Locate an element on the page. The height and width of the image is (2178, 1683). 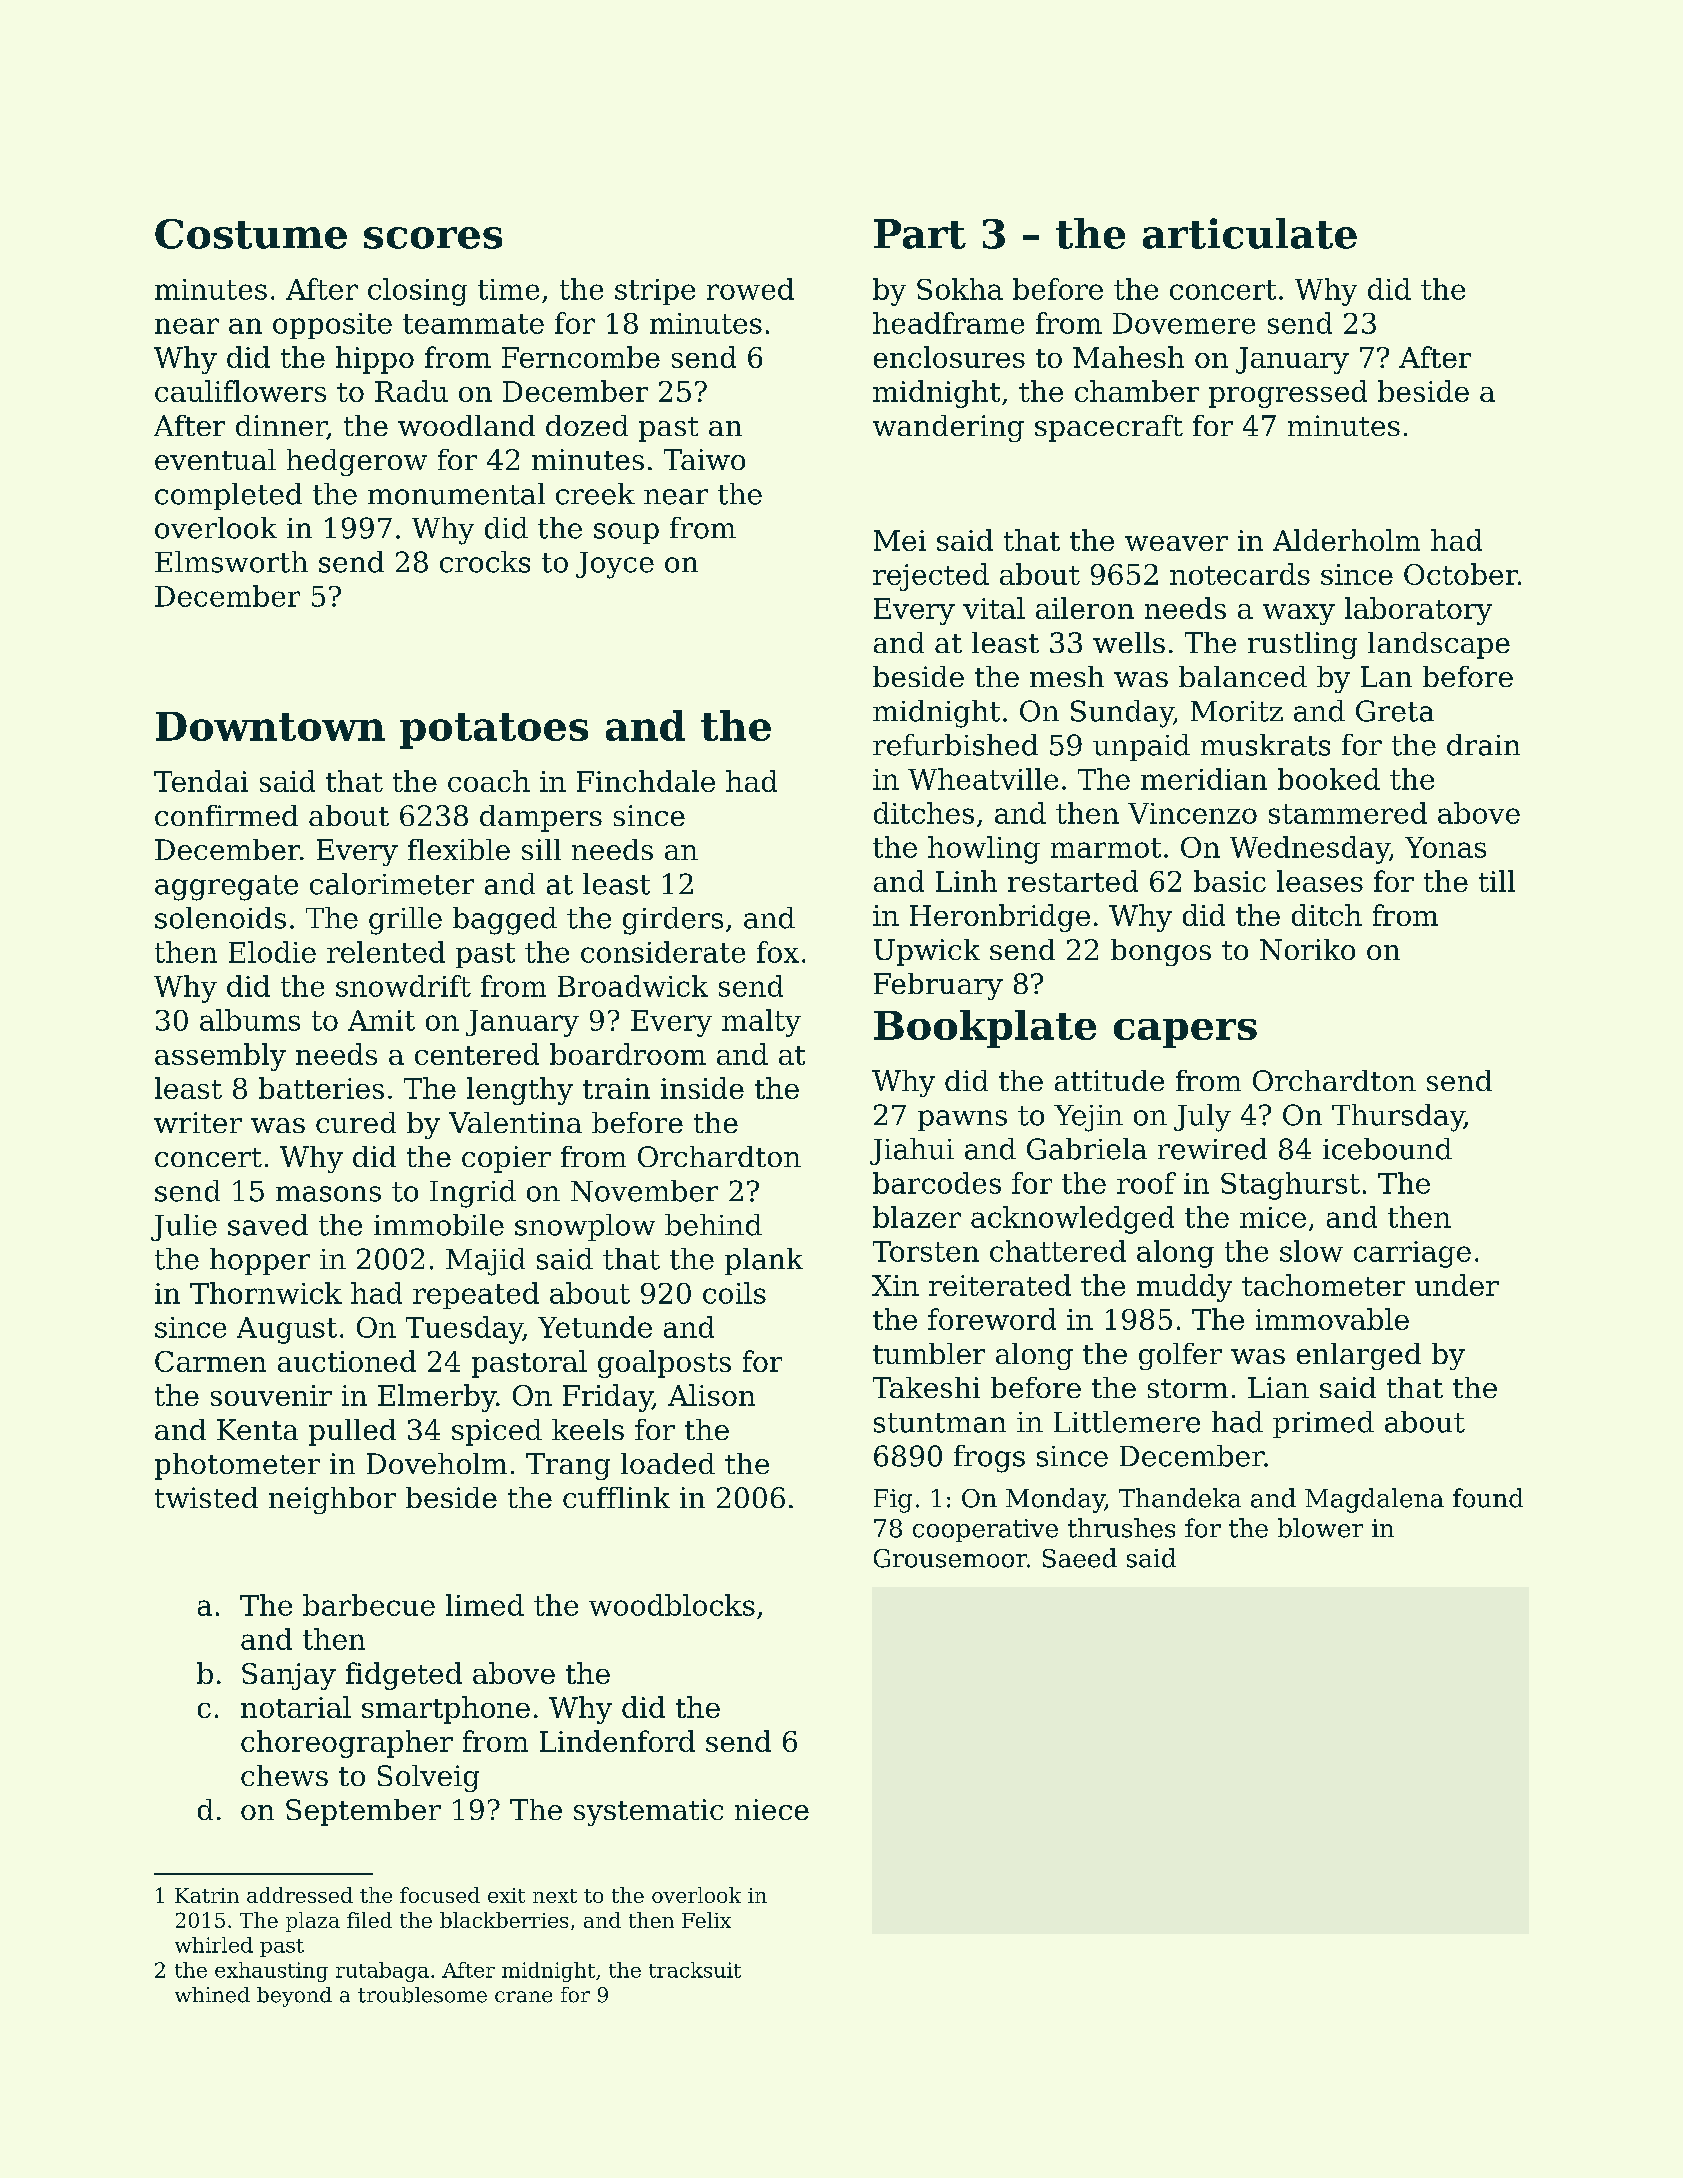
train is located at coordinates (616, 1088).
